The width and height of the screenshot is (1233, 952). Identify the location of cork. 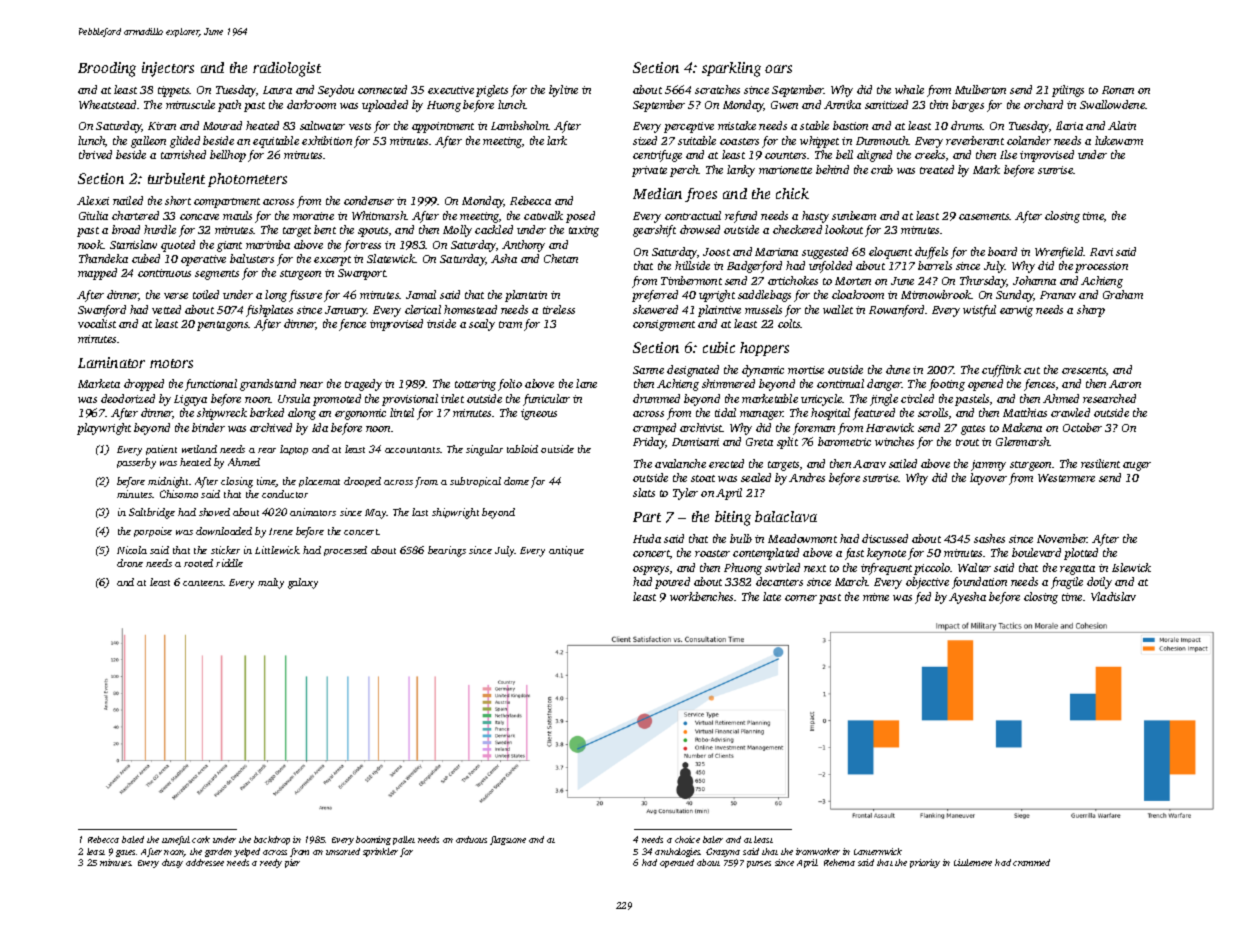
(201, 839).
